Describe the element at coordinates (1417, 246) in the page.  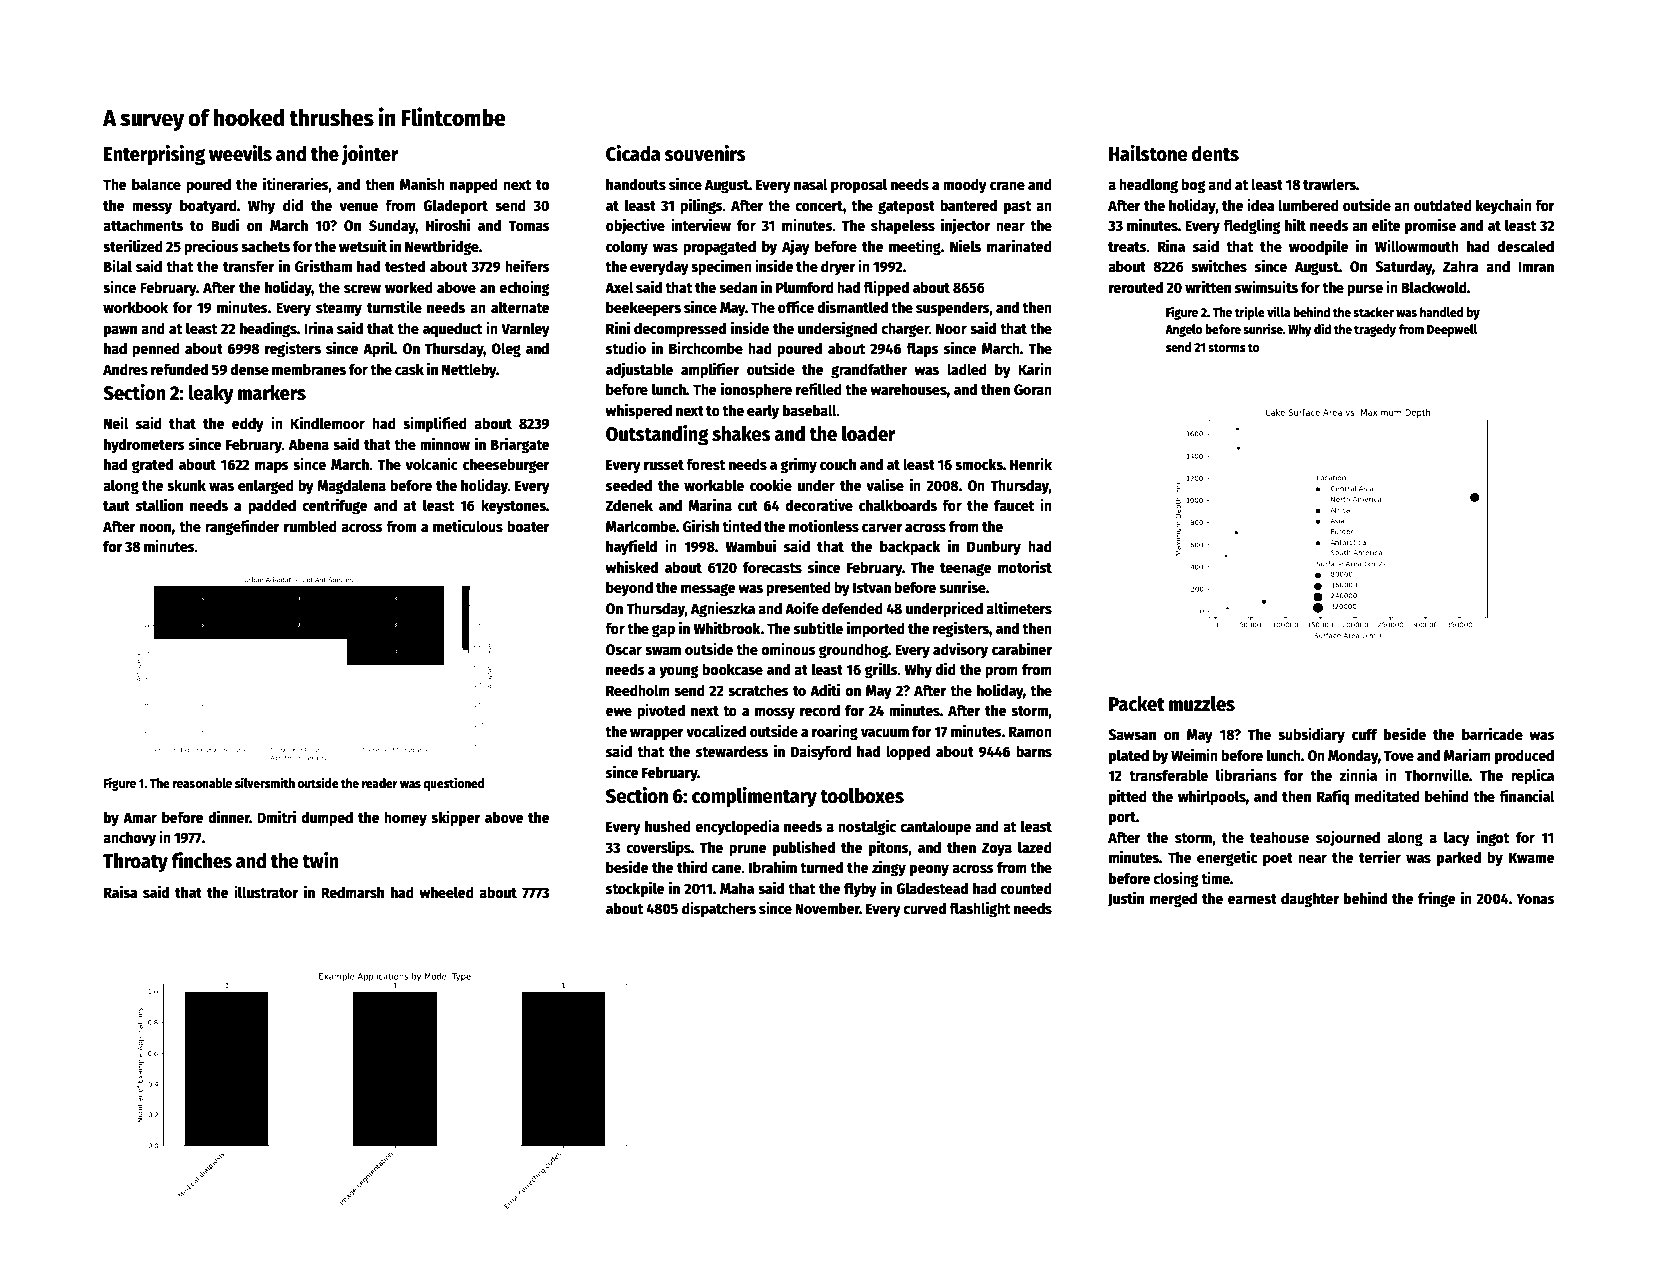
I see `Willowmouth` at that location.
